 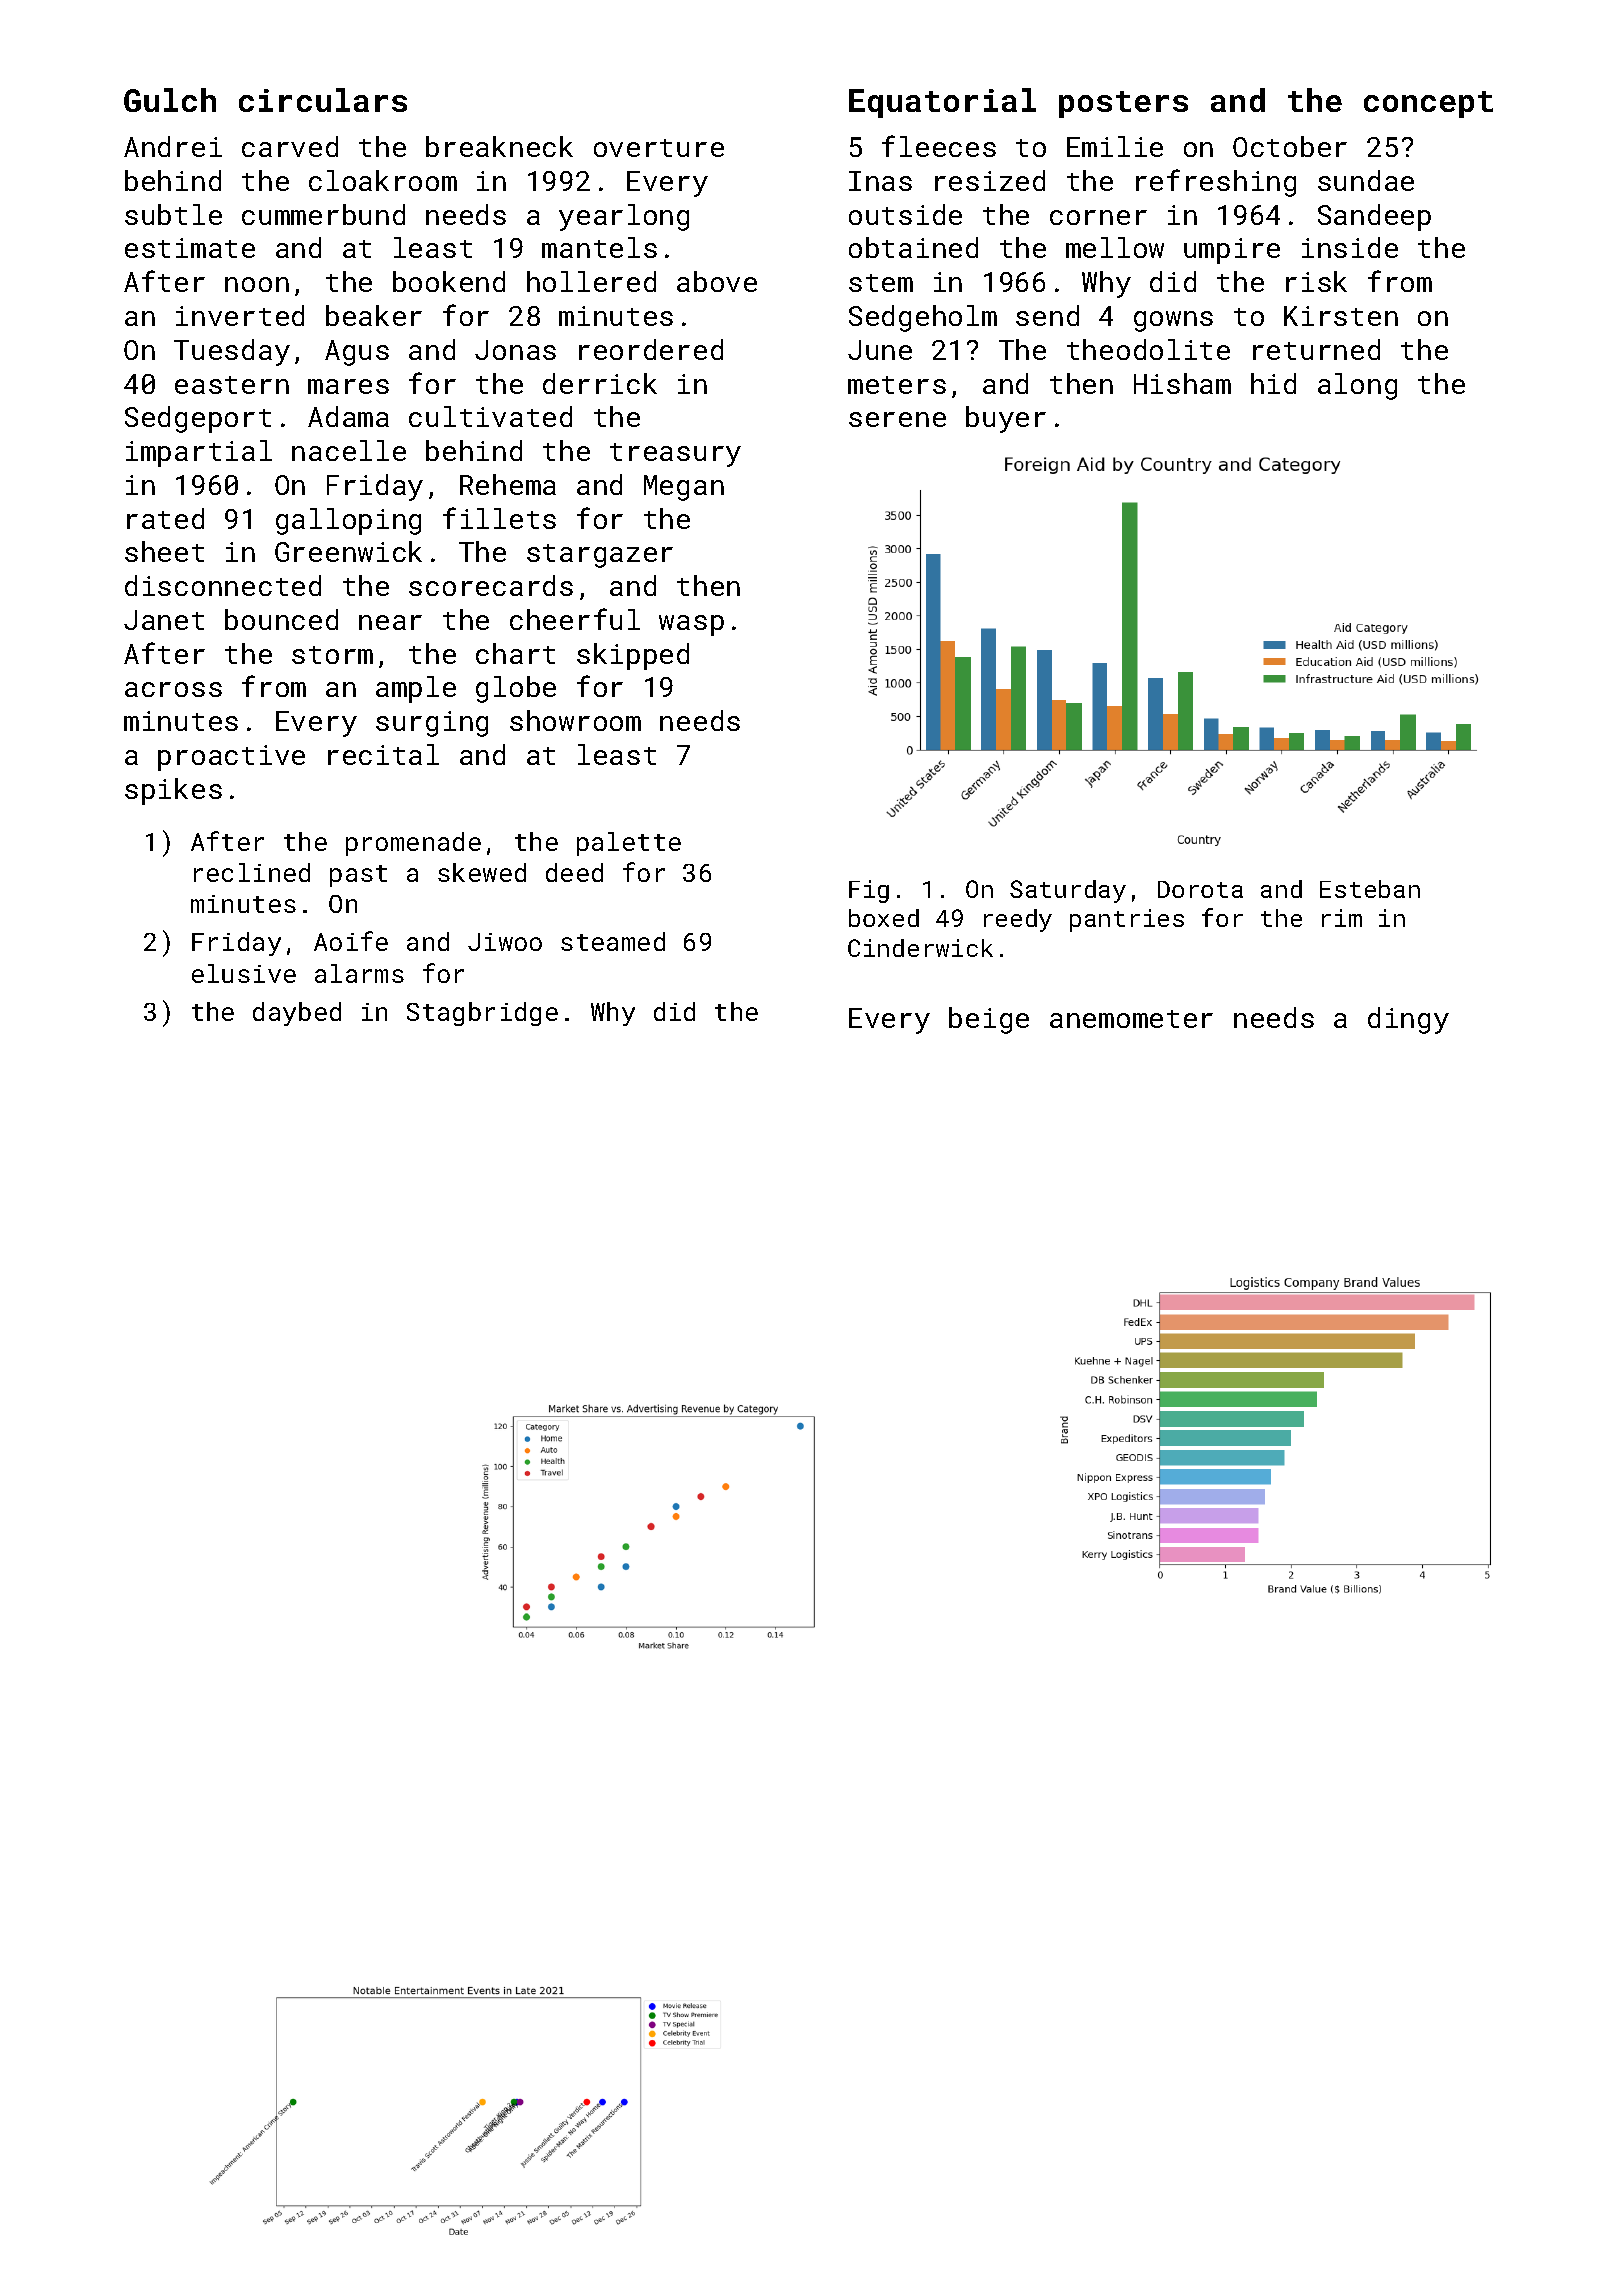 I want to click on mantels, so click(x=599, y=247).
